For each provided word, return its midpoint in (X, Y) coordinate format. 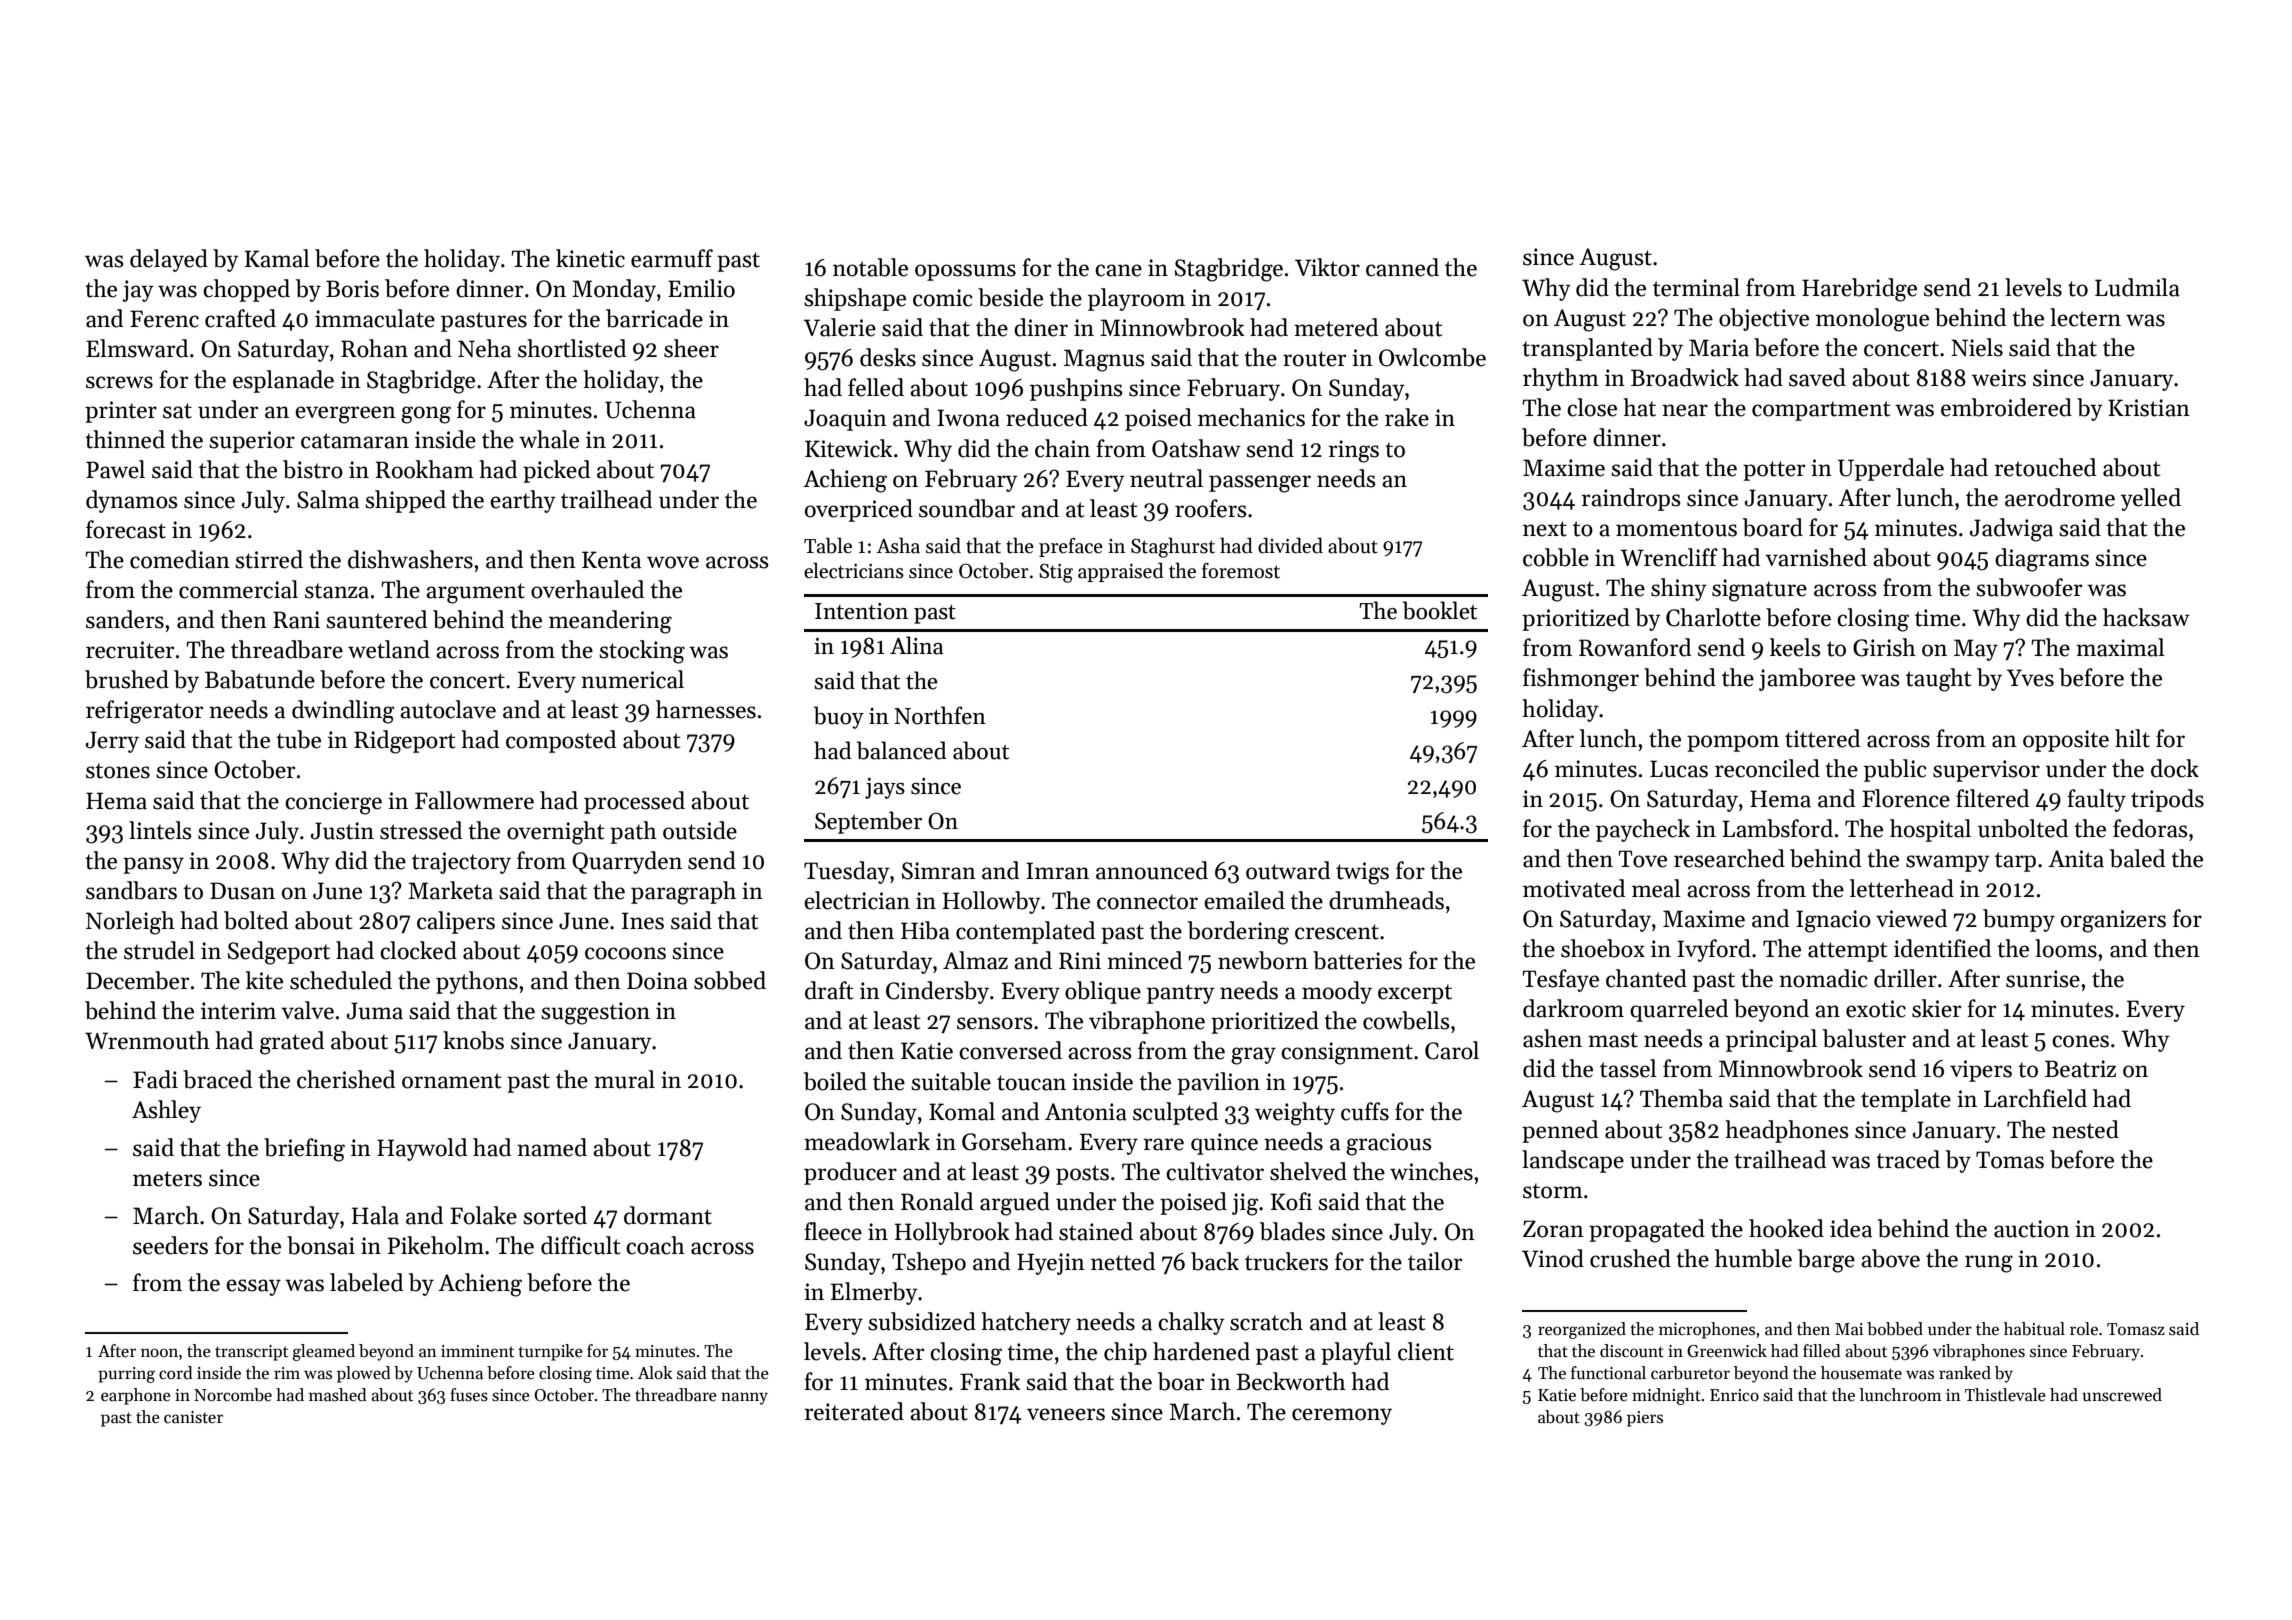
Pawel (115, 469)
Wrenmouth (147, 1040)
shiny (1679, 589)
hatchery (1026, 1323)
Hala (375, 1215)
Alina (917, 645)
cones (2080, 1041)
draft (829, 990)
